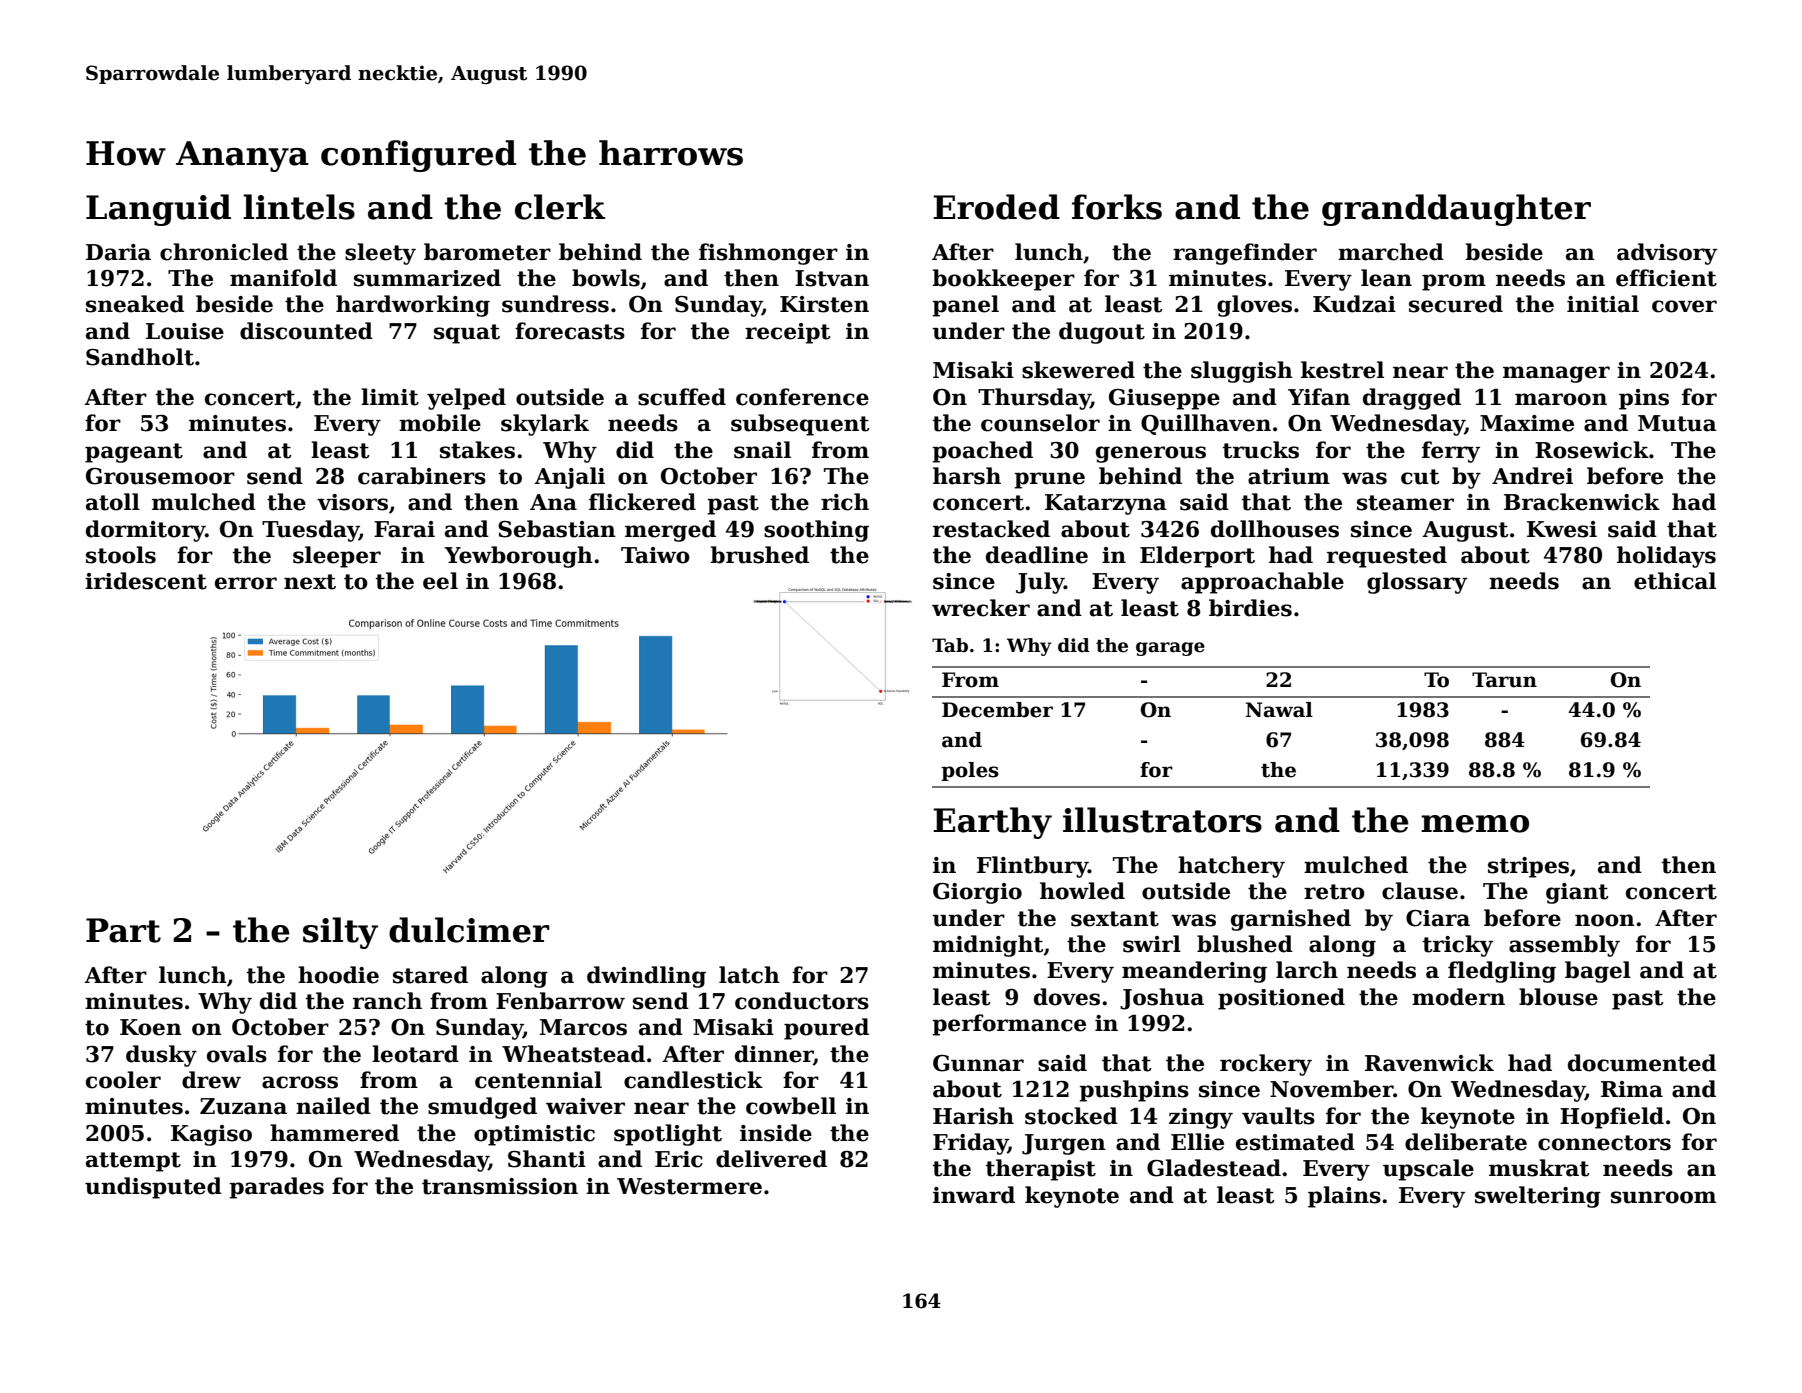 Image resolution: width=1802 pixels, height=1393 pixels. I want to click on sunroom, so click(1663, 1197).
